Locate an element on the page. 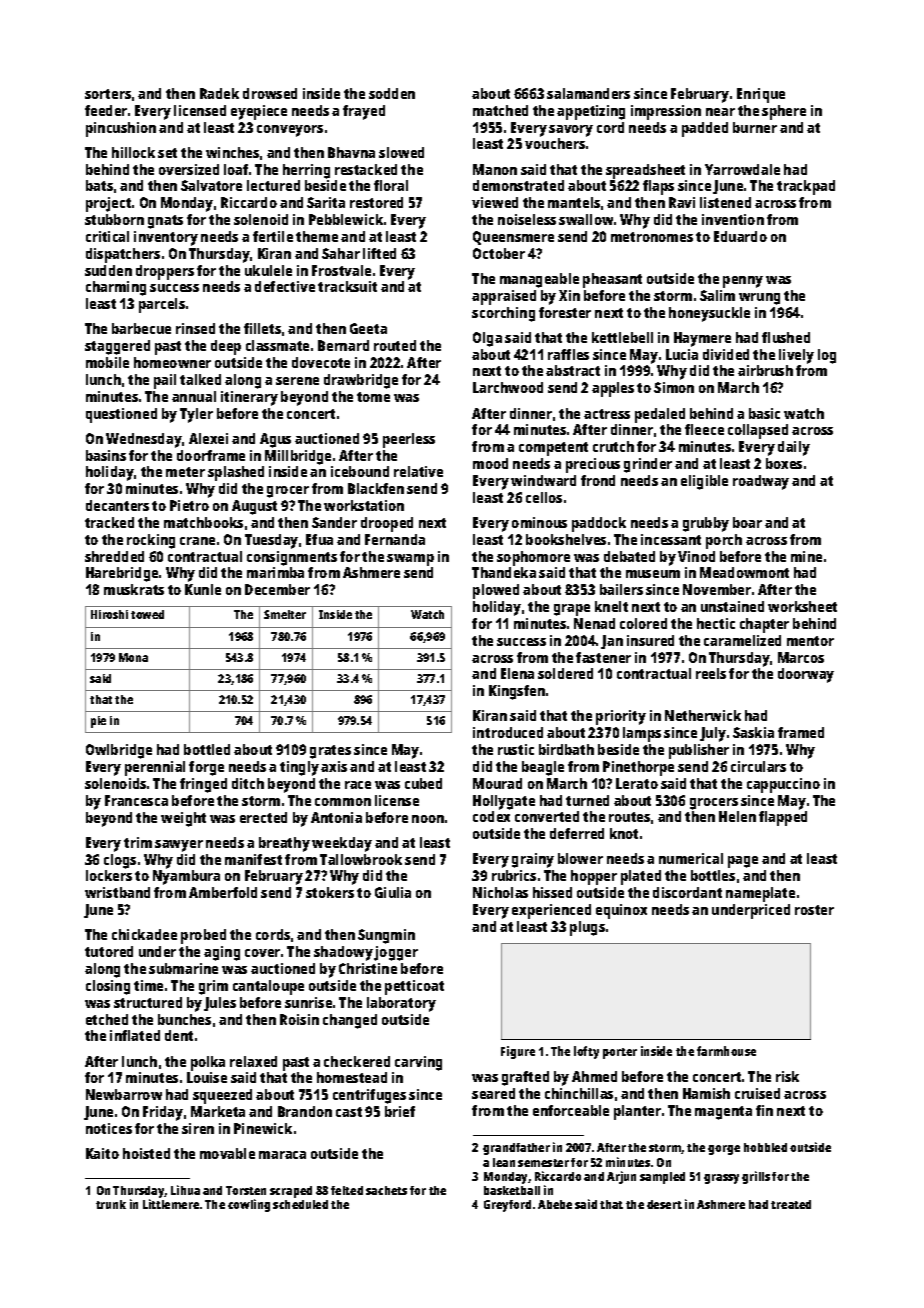 The height and width of the image is (1308, 924). wrung is located at coordinates (759, 299).
